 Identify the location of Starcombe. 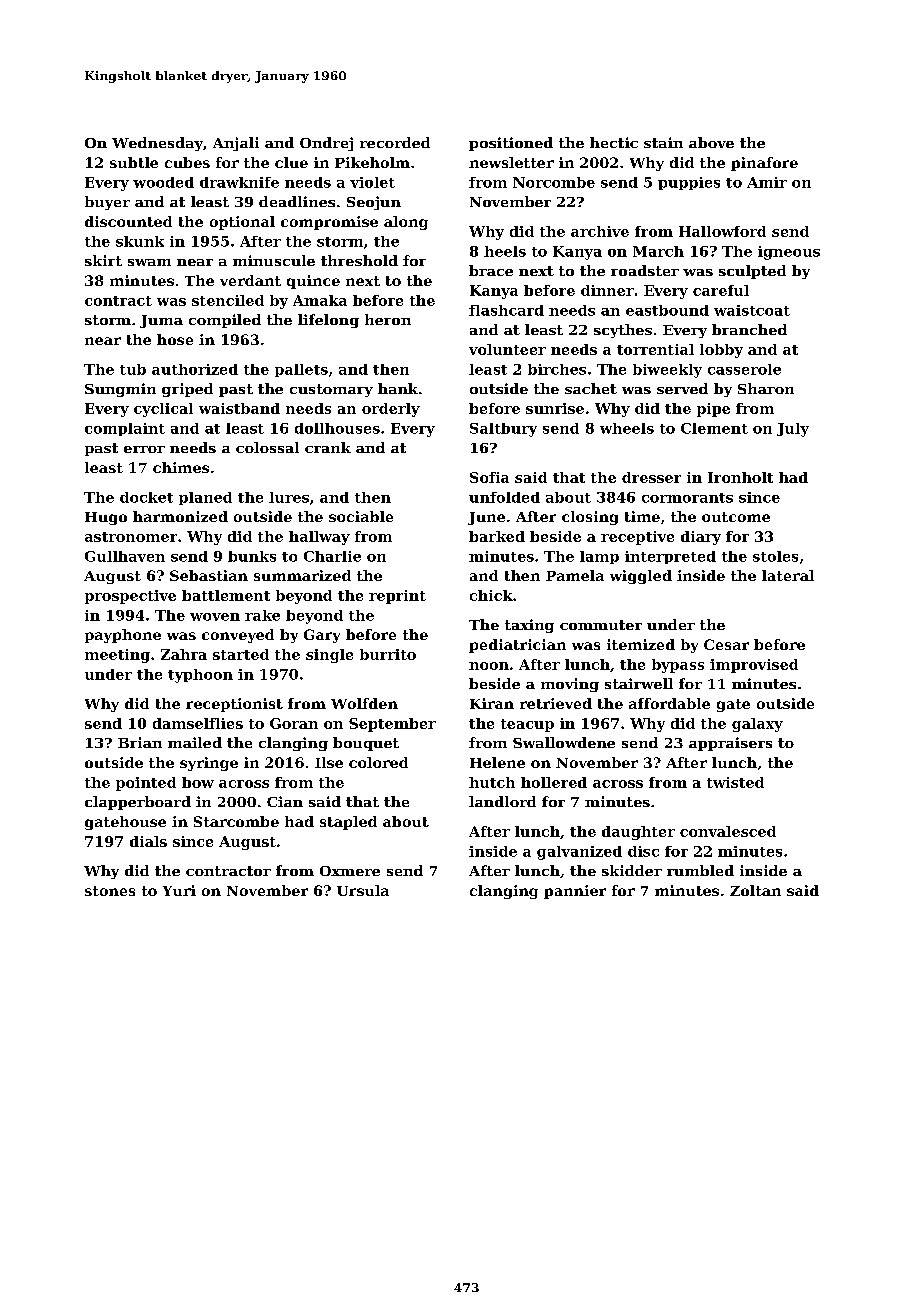
(236, 821).
